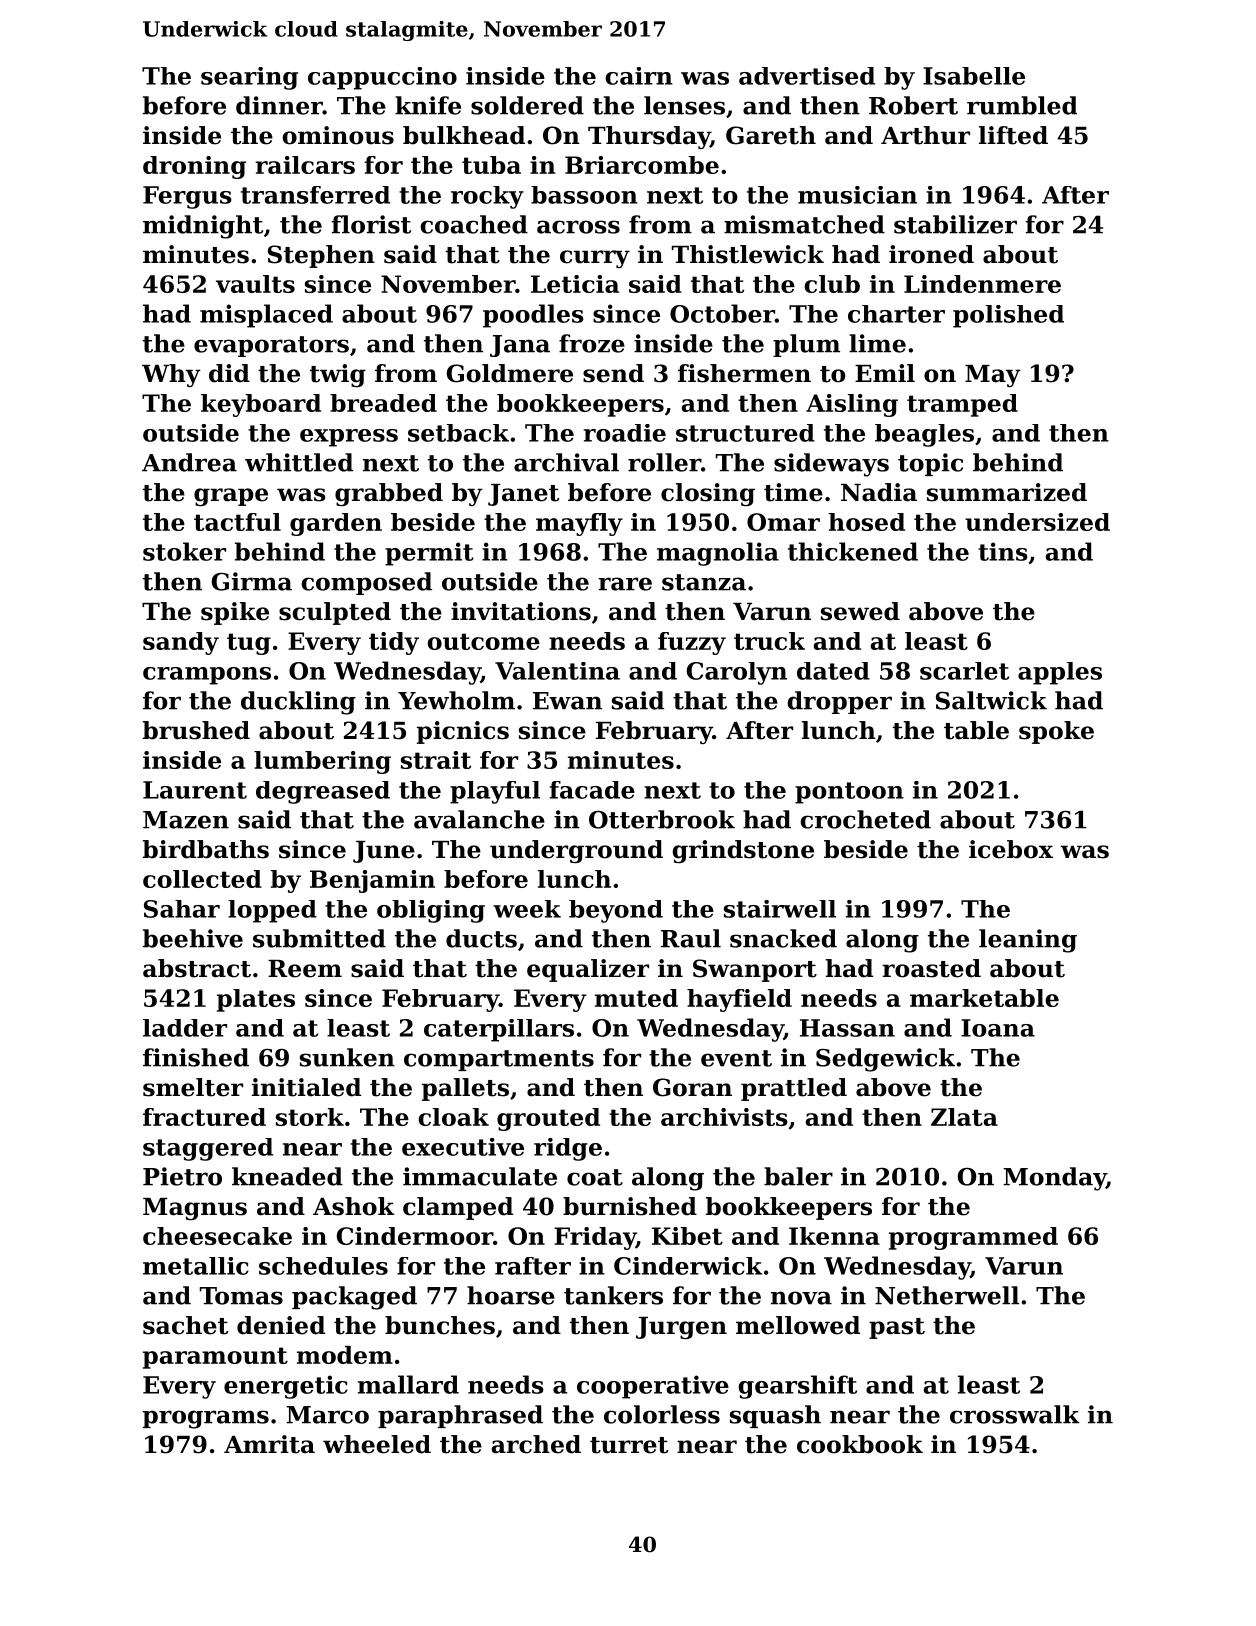  Describe the element at coordinates (1008, 316) in the page. I see `polished` at that location.
